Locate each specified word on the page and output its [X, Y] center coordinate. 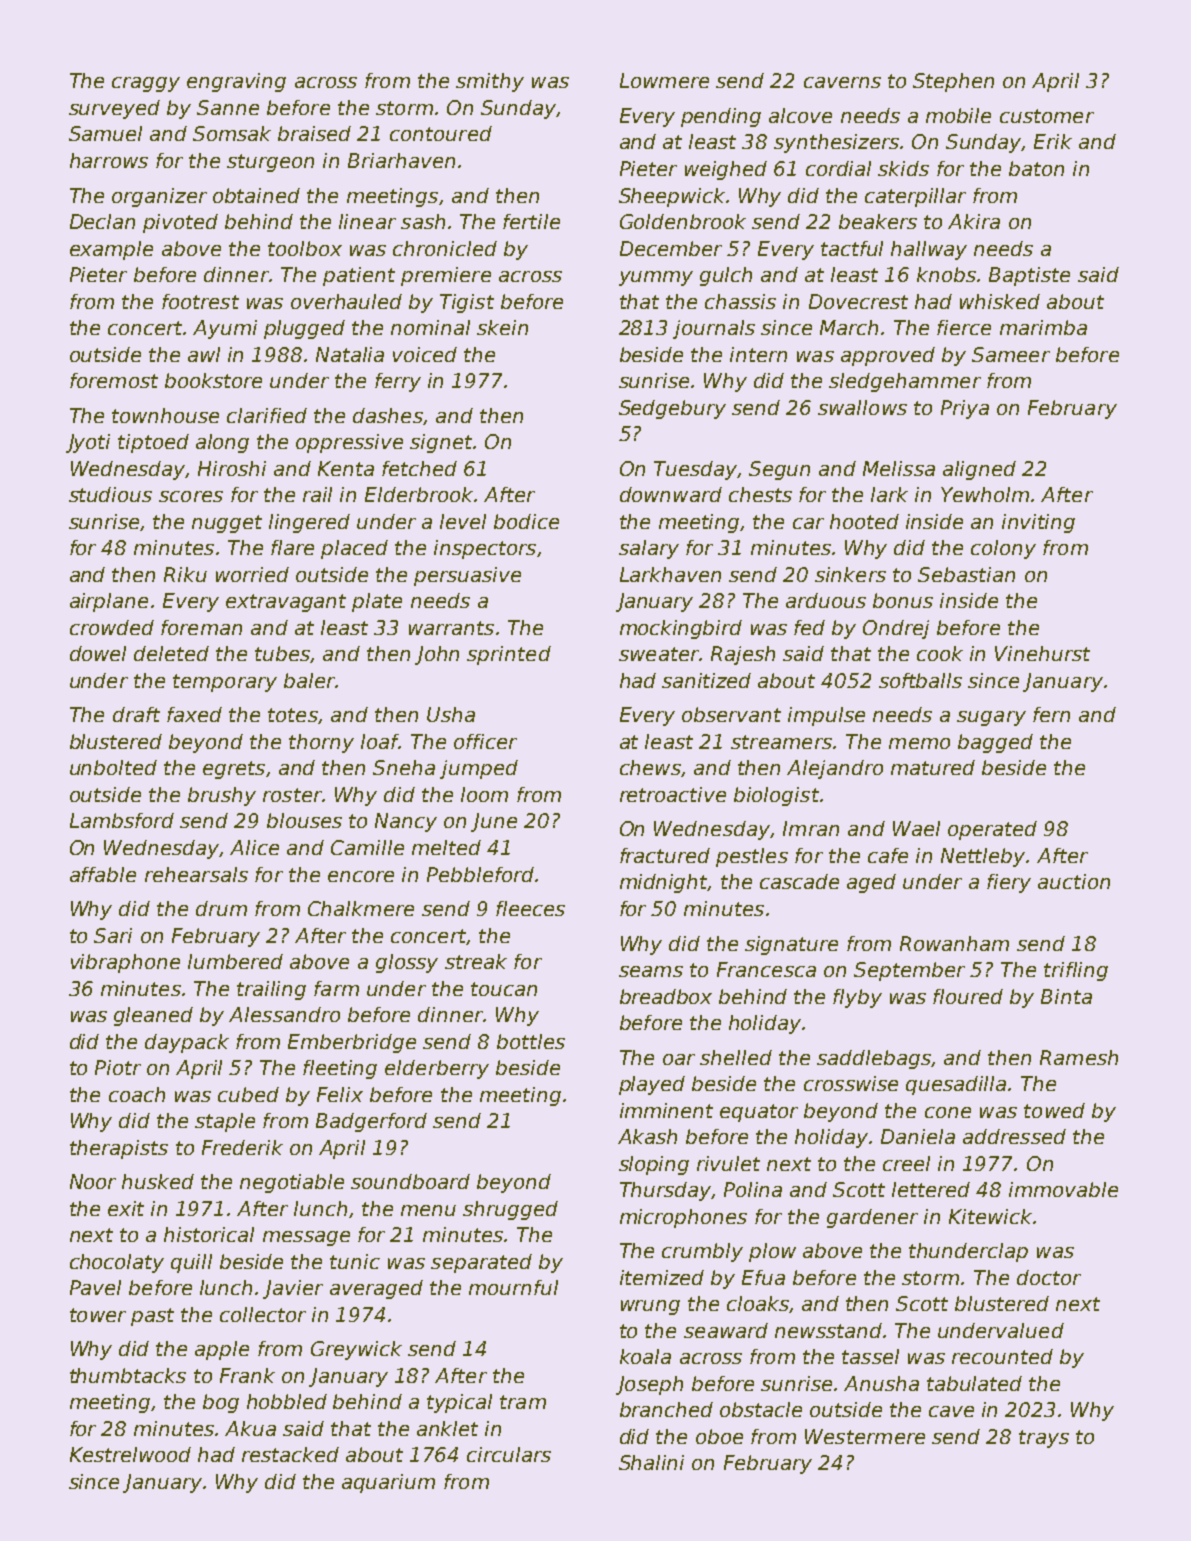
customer [1047, 116]
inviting [1038, 523]
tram [523, 1402]
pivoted [180, 223]
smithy [490, 82]
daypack [187, 1043]
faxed [194, 714]
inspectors [485, 549]
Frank [247, 1375]
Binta [1066, 996]
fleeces [530, 908]
